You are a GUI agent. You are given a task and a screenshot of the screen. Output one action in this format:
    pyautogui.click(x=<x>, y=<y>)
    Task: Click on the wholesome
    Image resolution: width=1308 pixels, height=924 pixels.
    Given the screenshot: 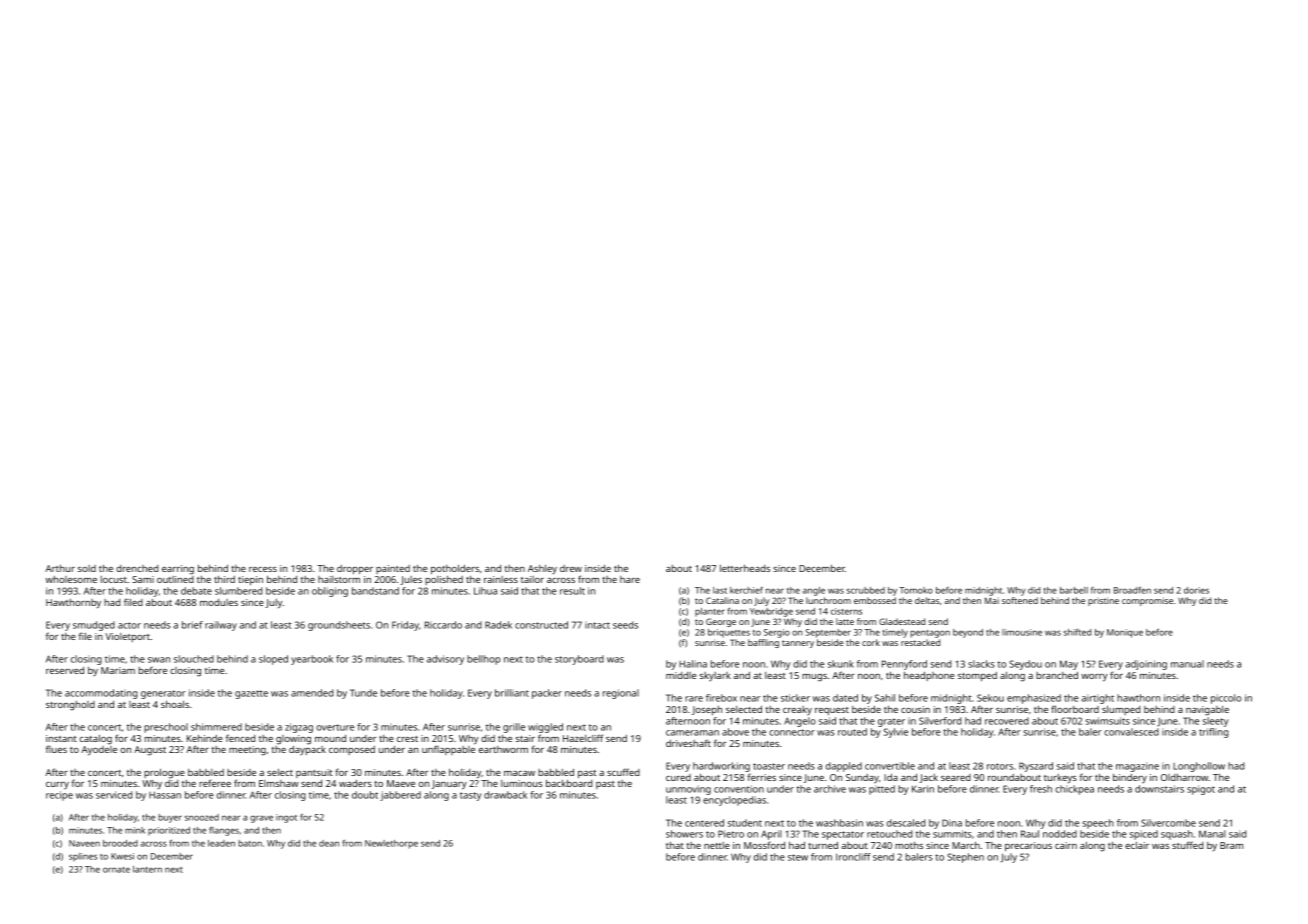 What is the action you would take?
    pyautogui.click(x=71, y=579)
